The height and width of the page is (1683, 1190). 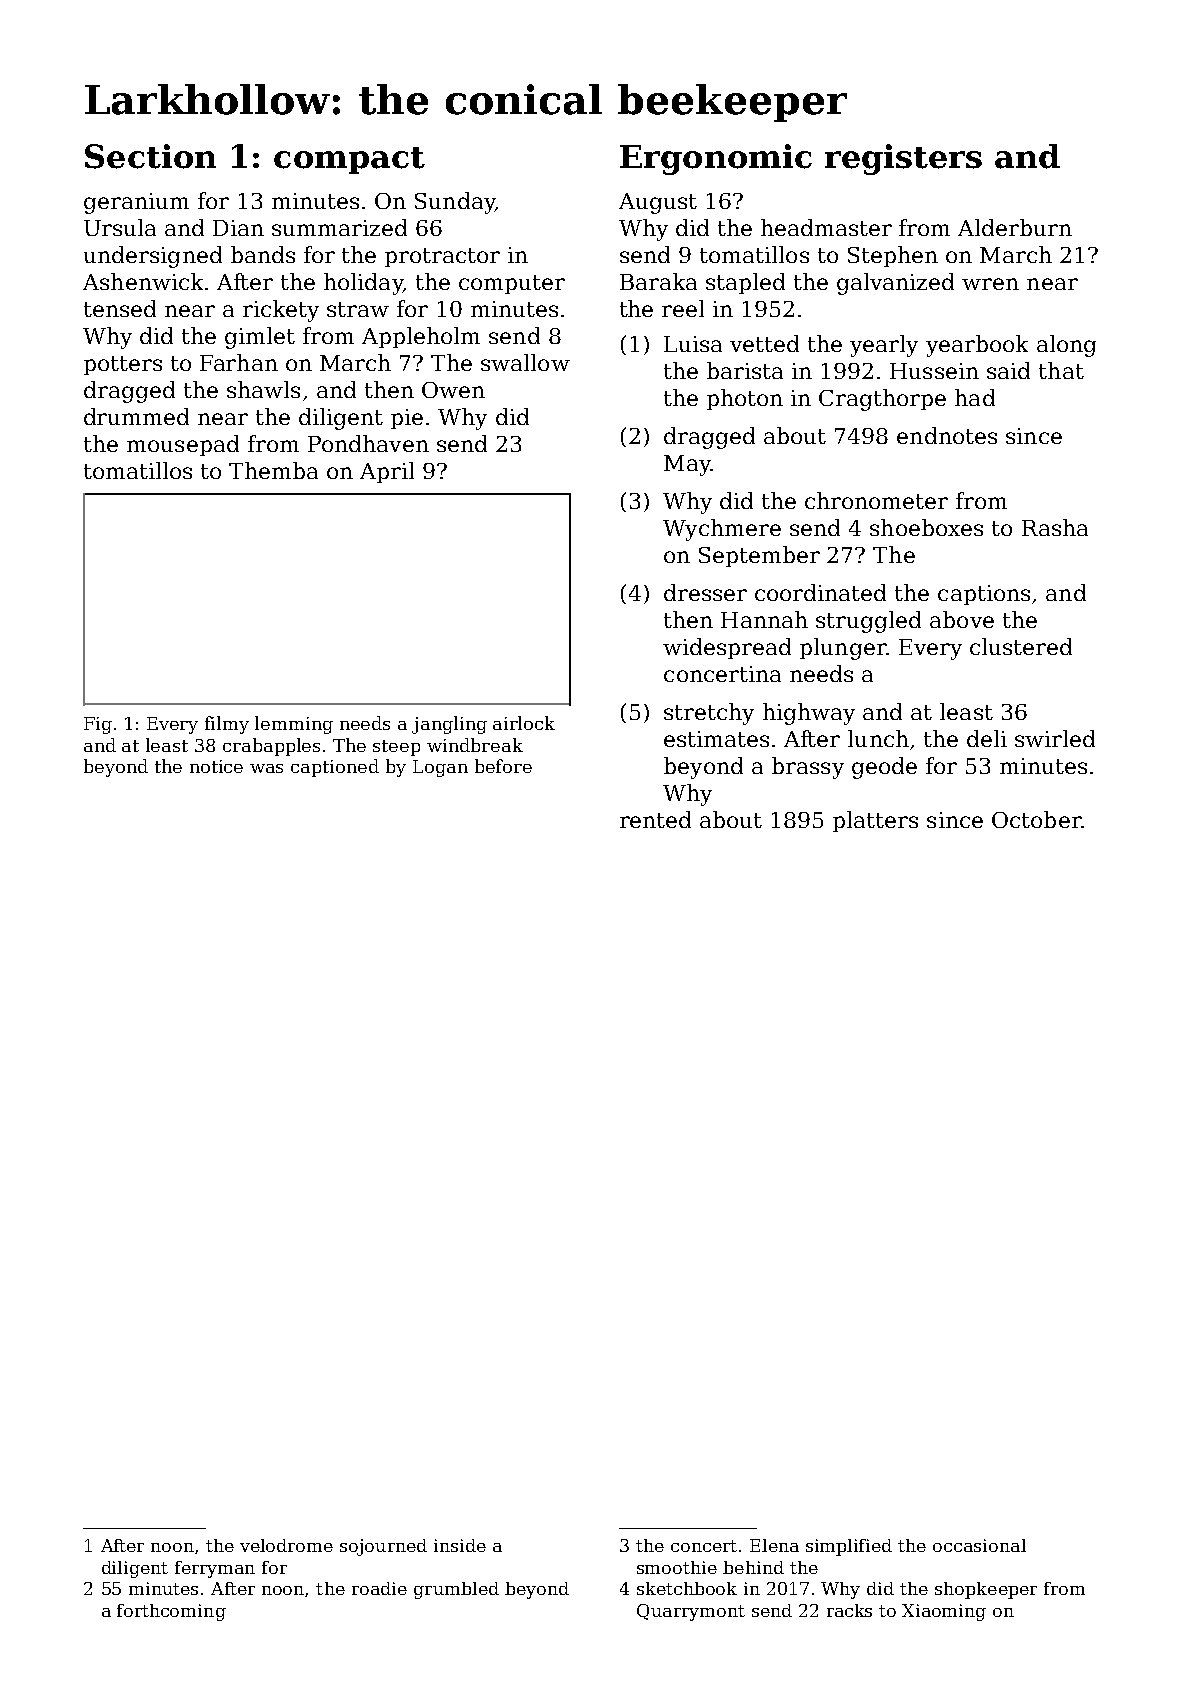 What do you see at coordinates (1055, 527) in the page?
I see `Rasha` at bounding box center [1055, 527].
